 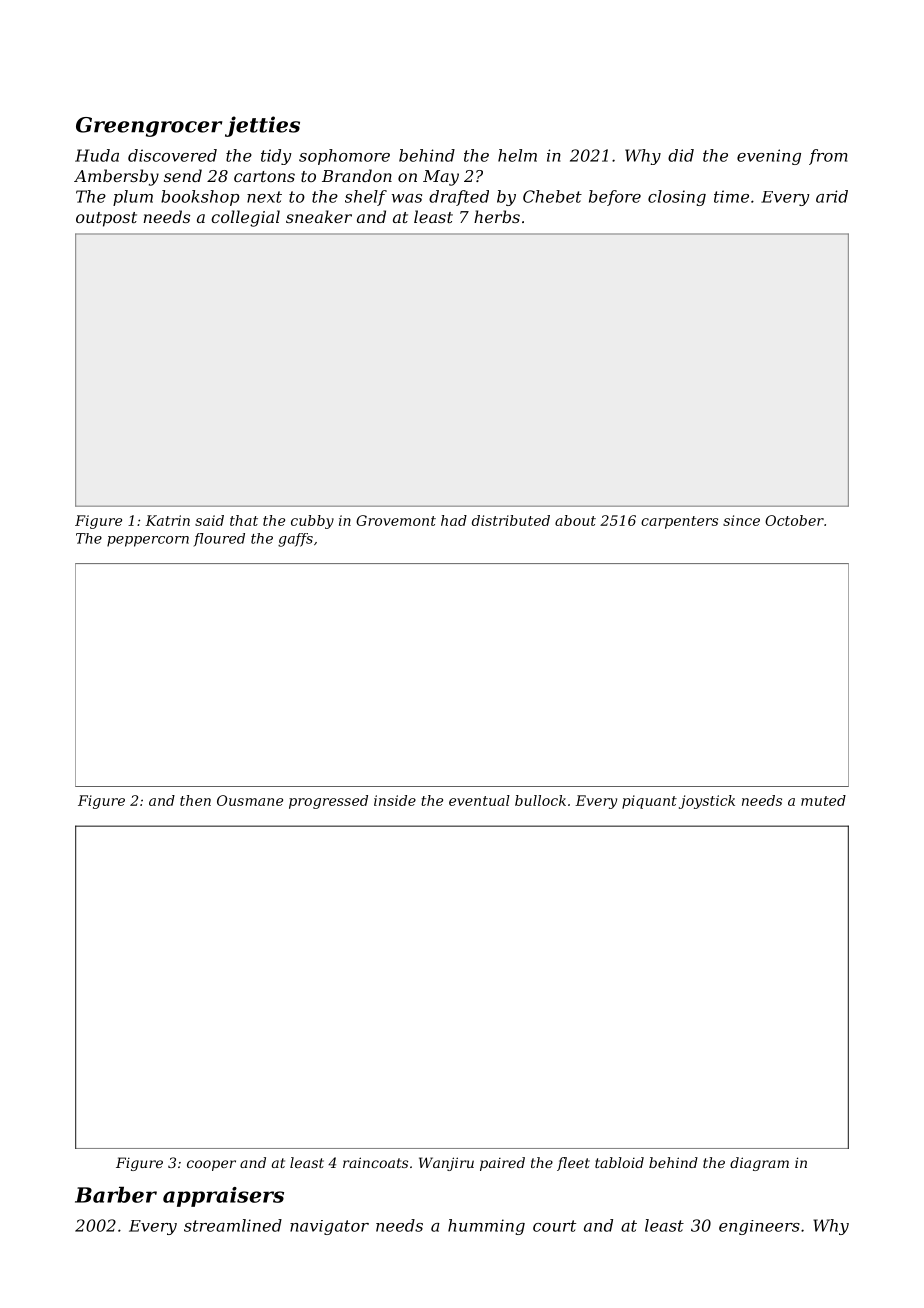 I want to click on outpost, so click(x=106, y=219).
